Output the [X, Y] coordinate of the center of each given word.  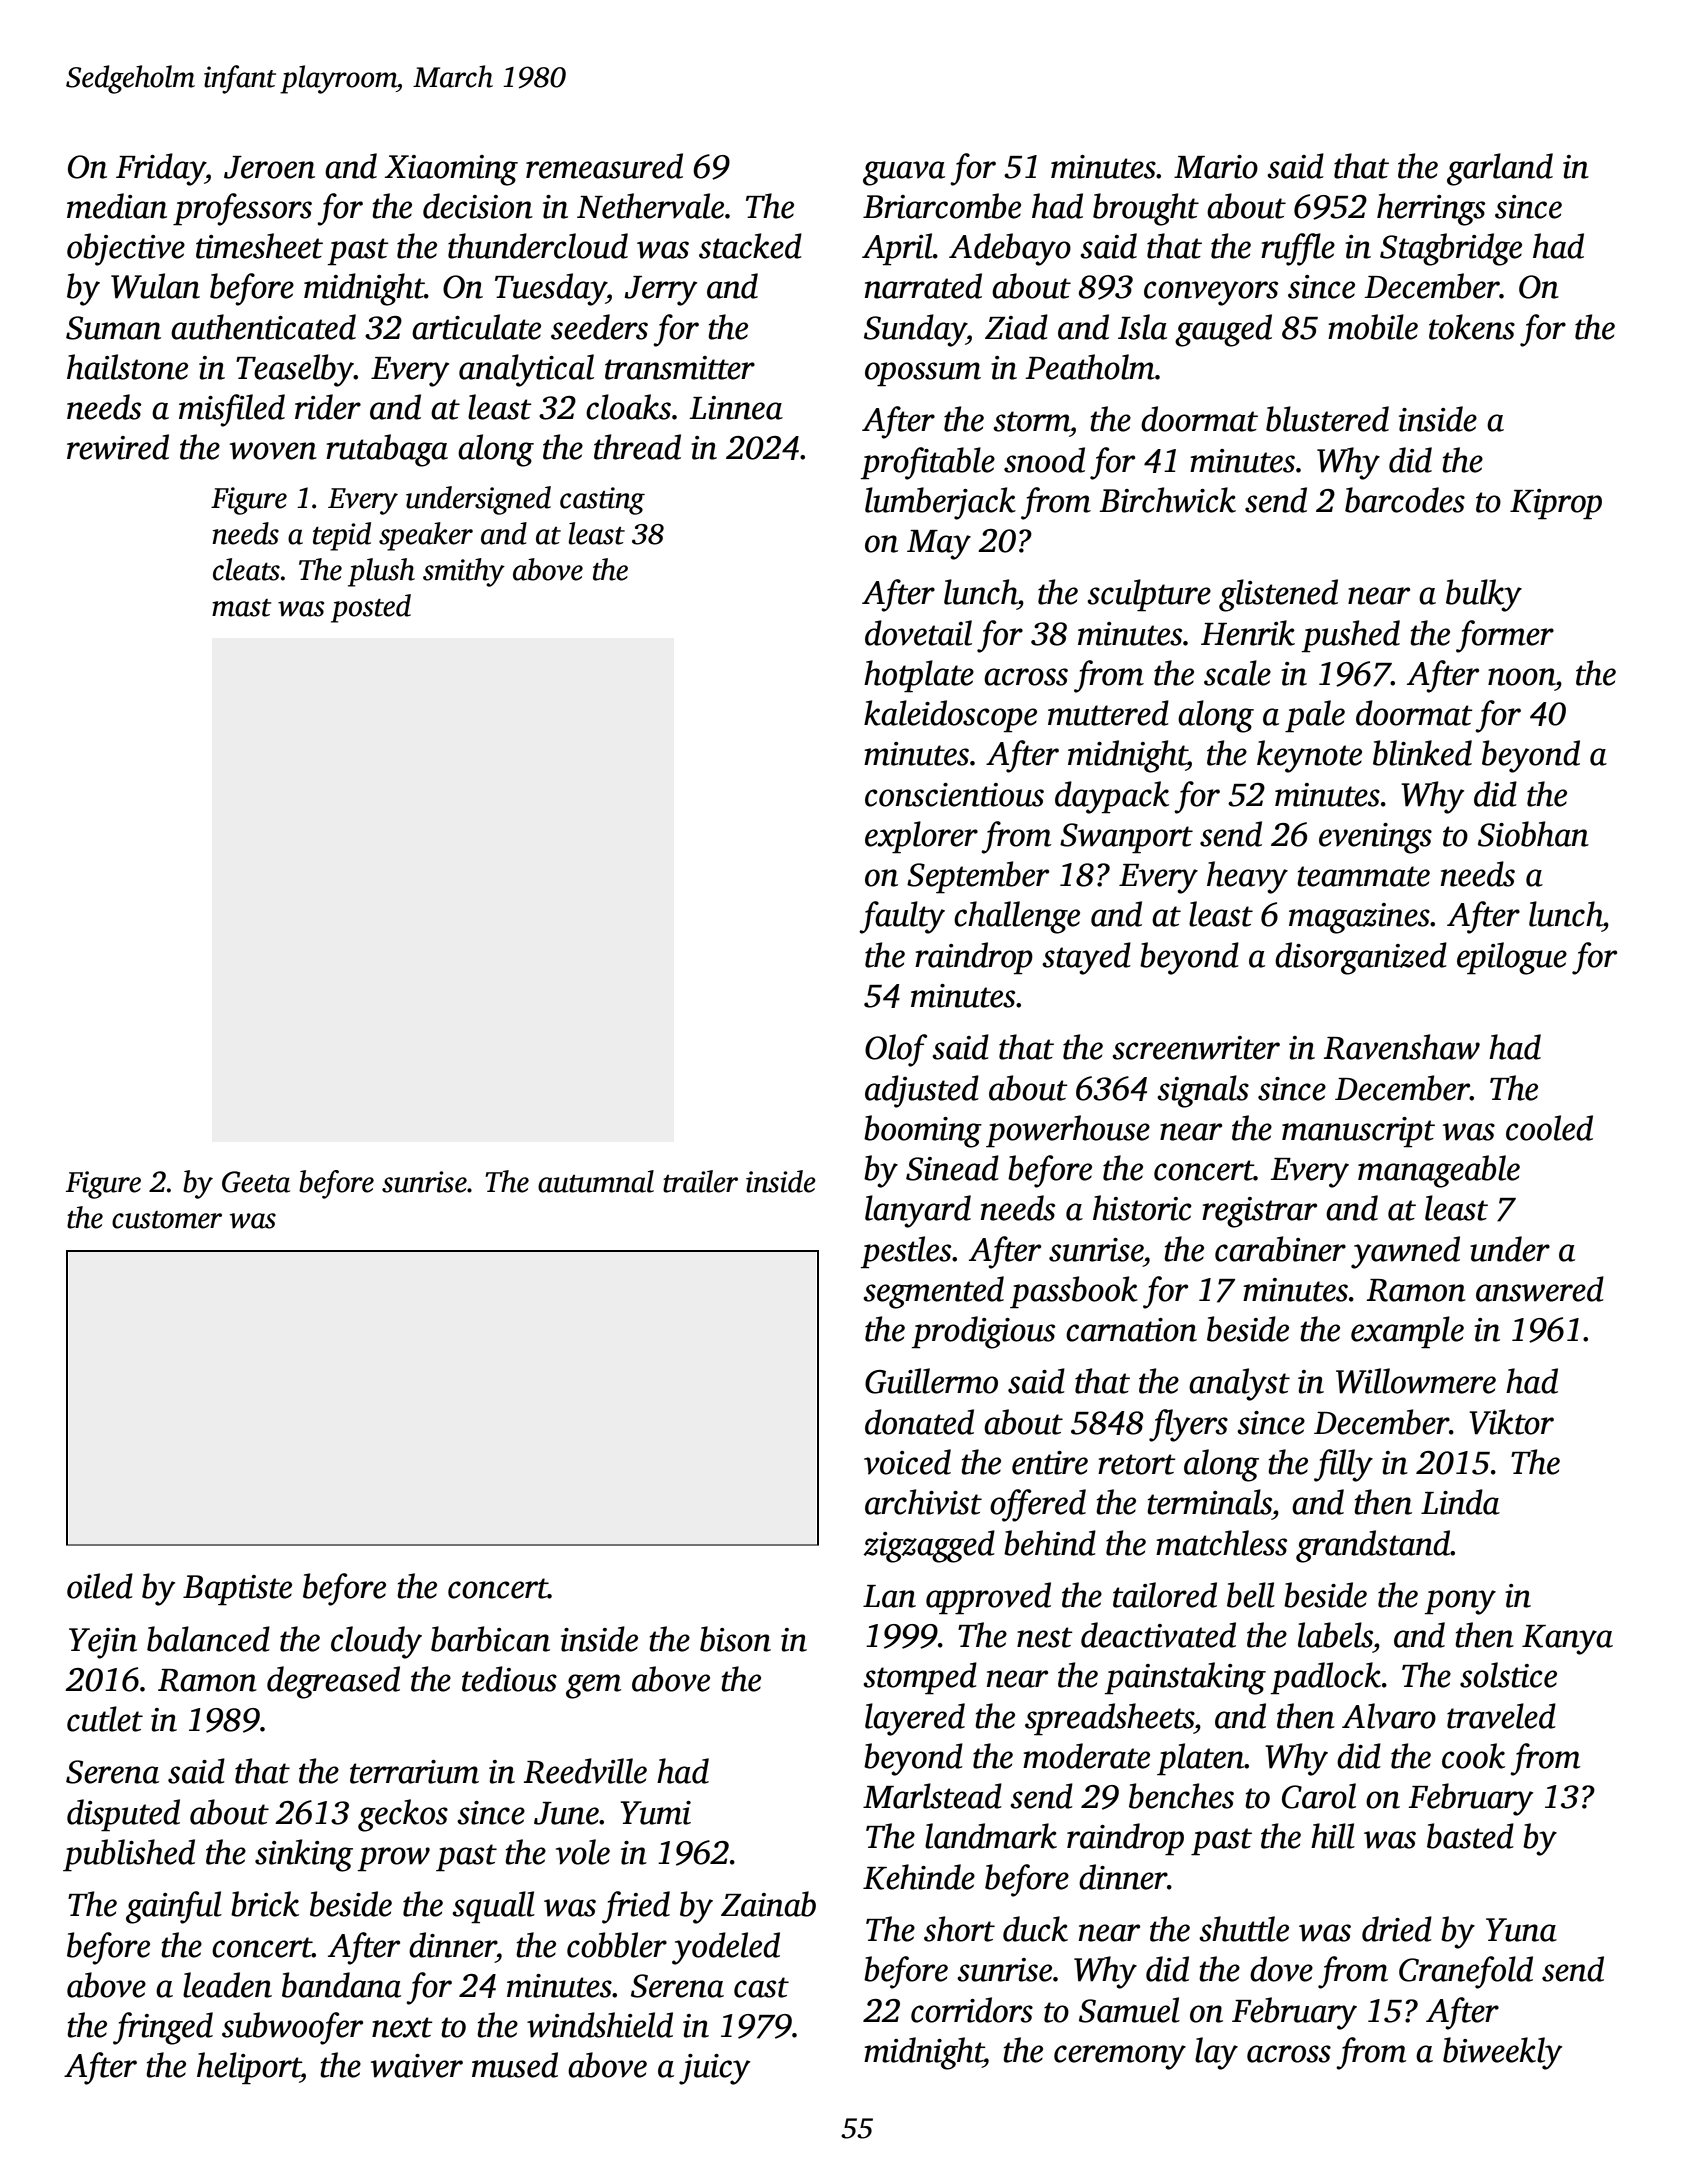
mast [241, 608]
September [978, 877]
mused [515, 2065]
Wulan [155, 286]
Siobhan [1533, 834]
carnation [1131, 1330]
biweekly [1502, 2053]
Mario [1216, 167]
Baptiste [237, 1590]
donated [919, 1422]
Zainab [768, 1904]
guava [904, 173]
